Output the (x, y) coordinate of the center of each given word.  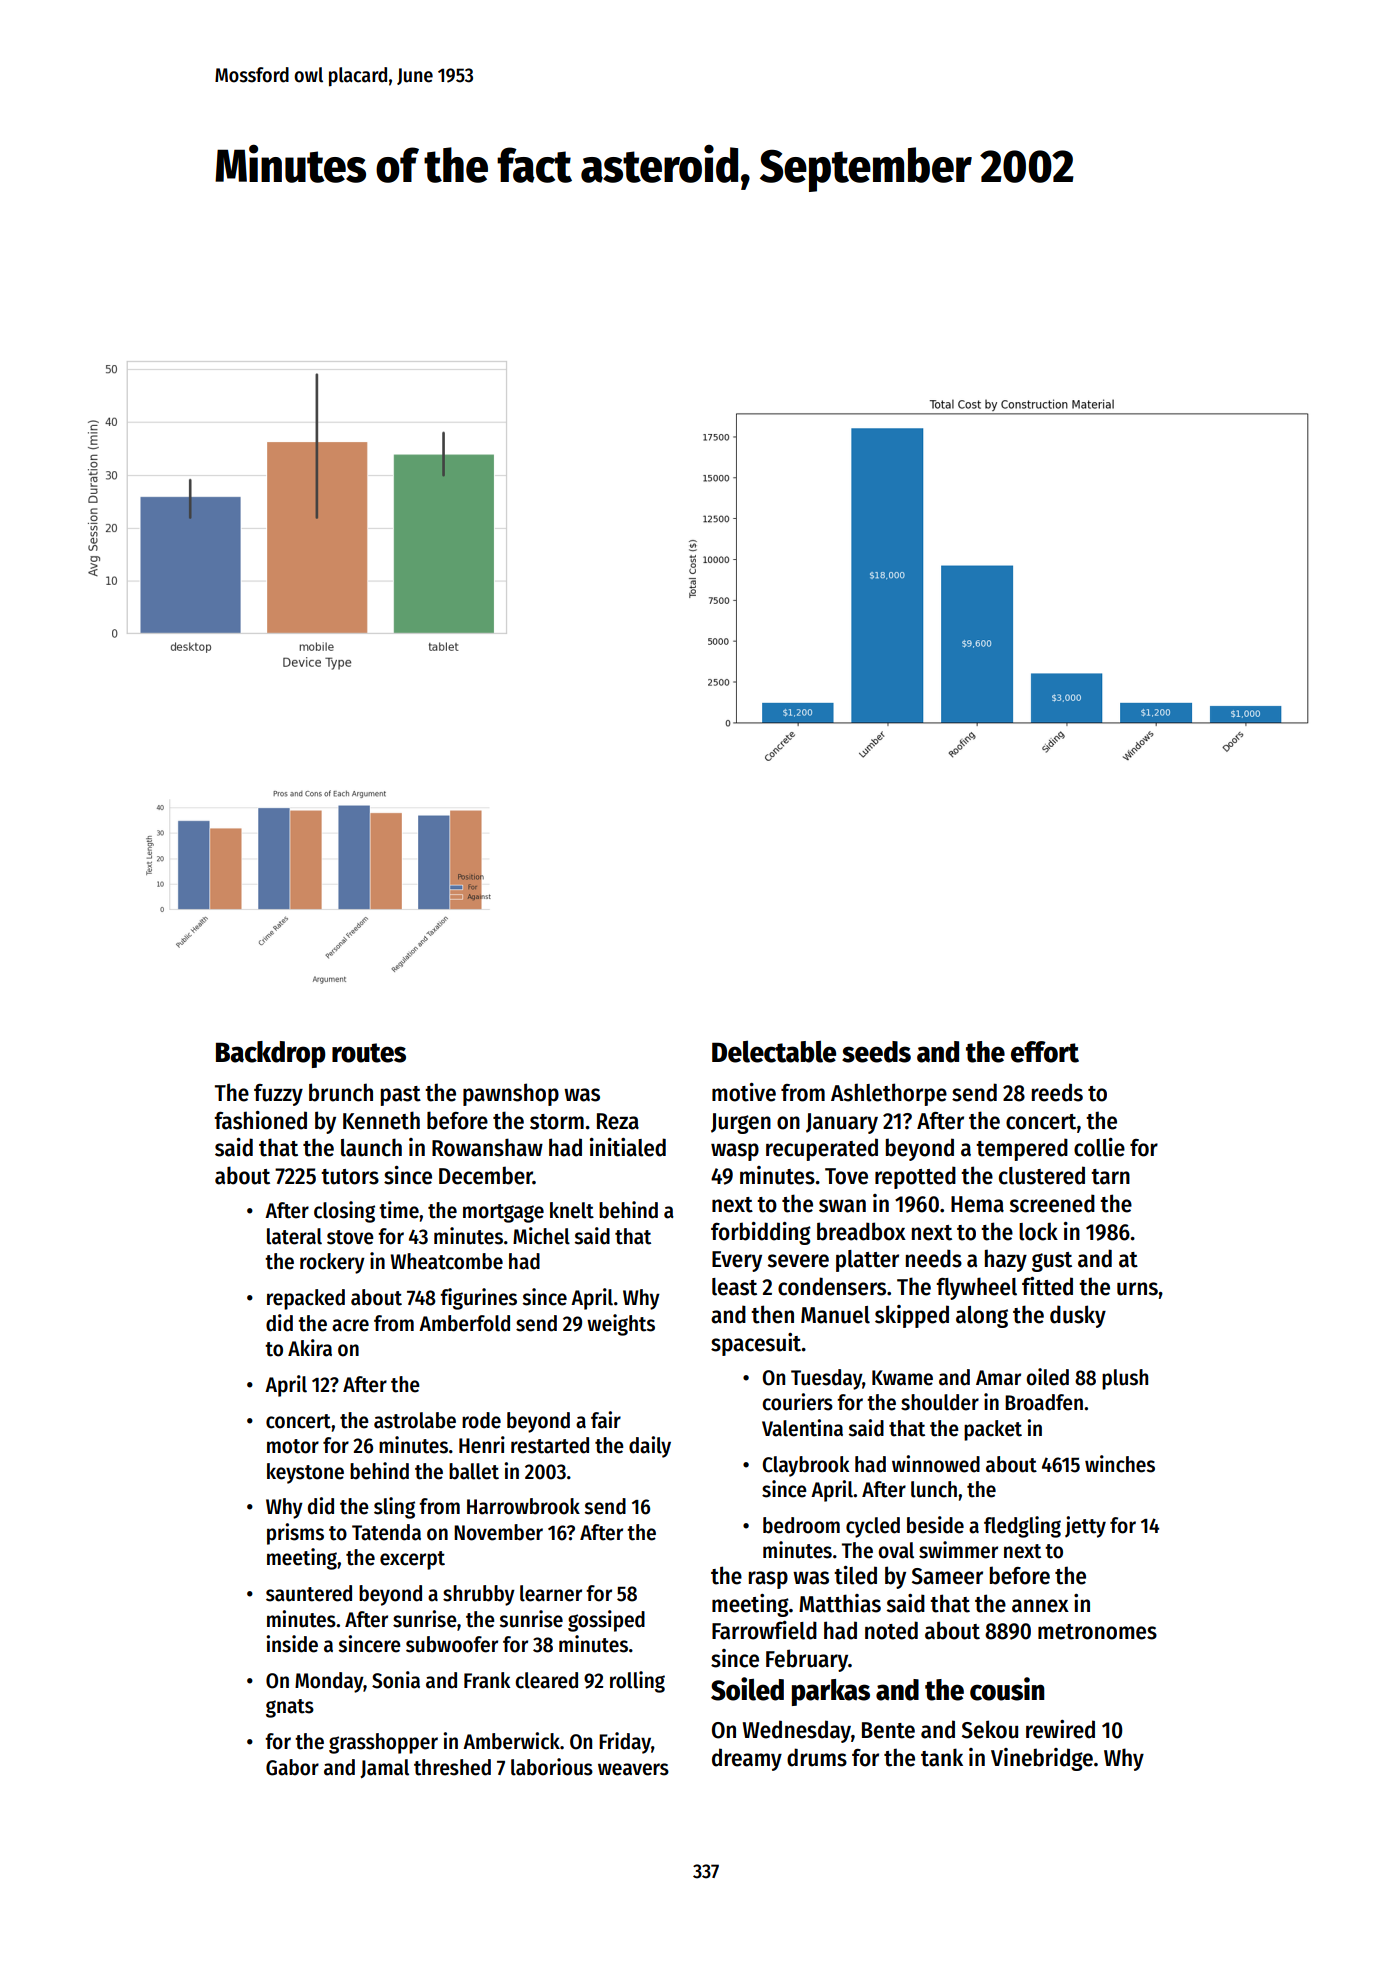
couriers (797, 1402)
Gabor (292, 1767)
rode (481, 1420)
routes (369, 1053)
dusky (1078, 1316)
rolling (637, 1682)
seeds (876, 1052)
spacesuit (756, 1344)
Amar (998, 1378)
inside (292, 1644)
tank (942, 1757)
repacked (306, 1299)
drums (817, 1757)
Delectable (774, 1052)
